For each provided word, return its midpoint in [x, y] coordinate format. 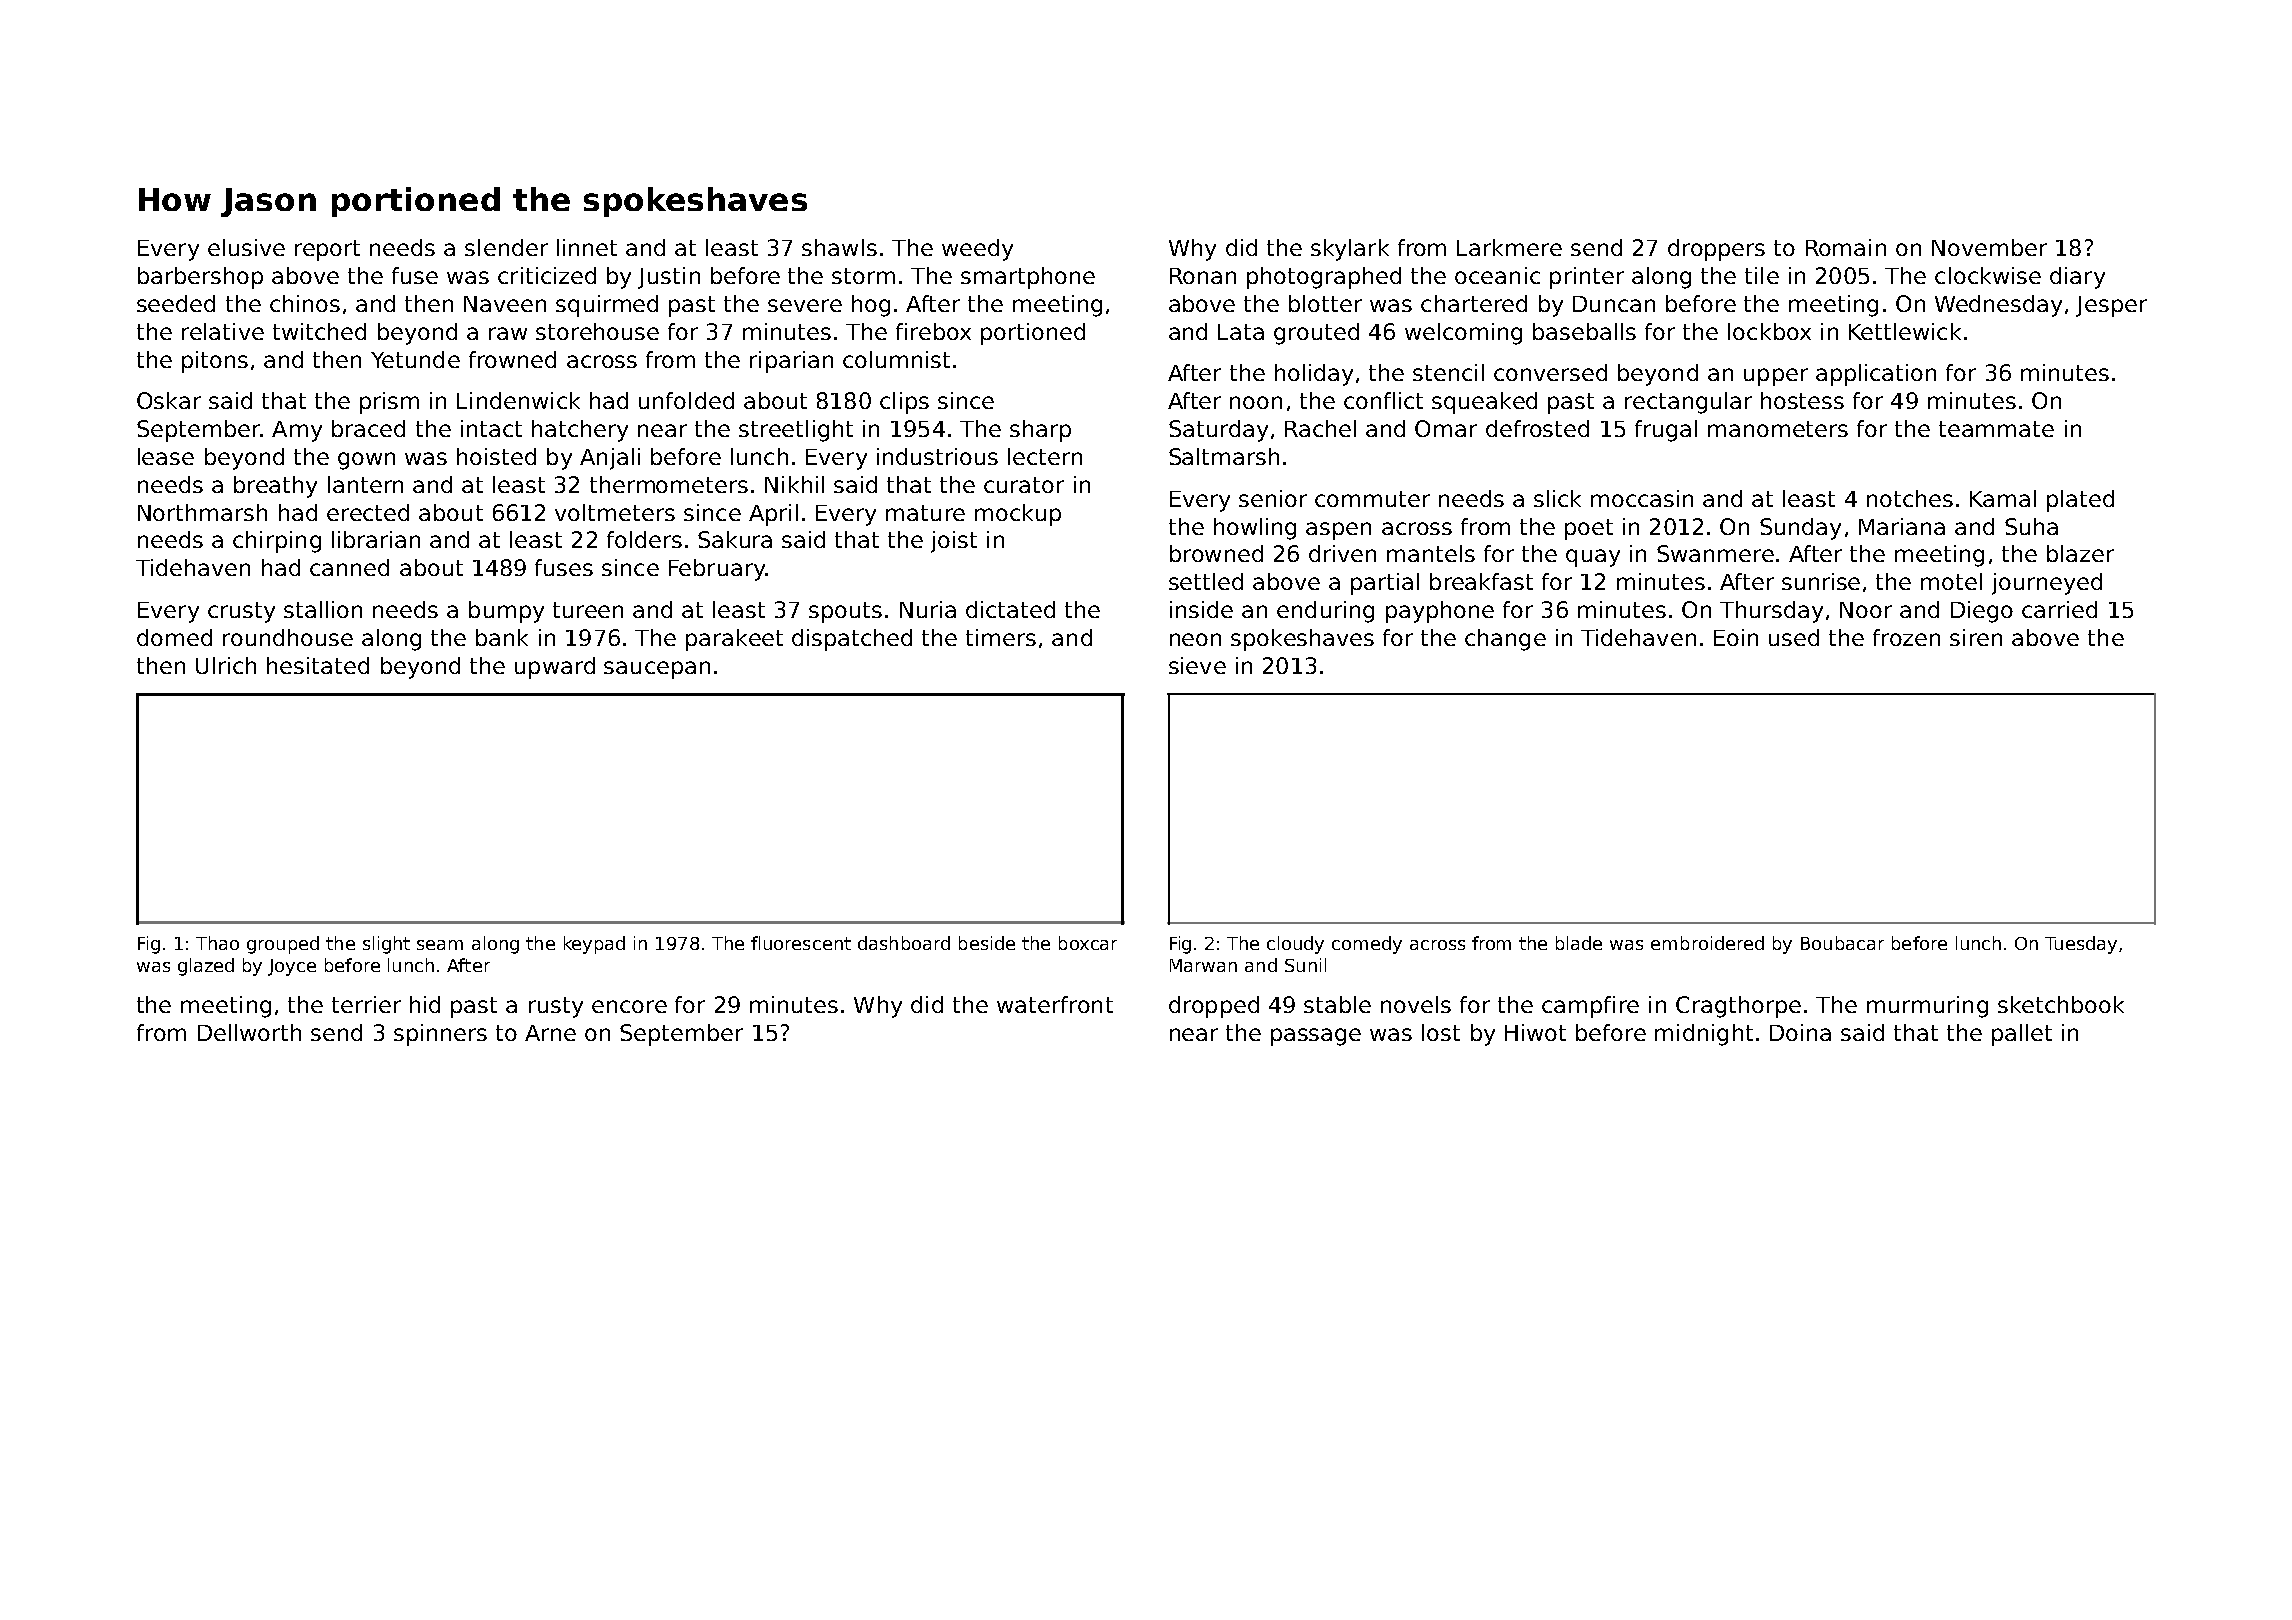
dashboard [904, 943]
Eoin [1736, 637]
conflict [1383, 400]
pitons [215, 362]
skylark [1350, 250]
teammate [1996, 429]
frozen [1906, 637]
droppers [1716, 250]
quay [1593, 558]
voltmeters [615, 512]
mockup [1018, 515]
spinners [440, 1035]
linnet [587, 247]
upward [555, 668]
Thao [217, 943]
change [1505, 640]
